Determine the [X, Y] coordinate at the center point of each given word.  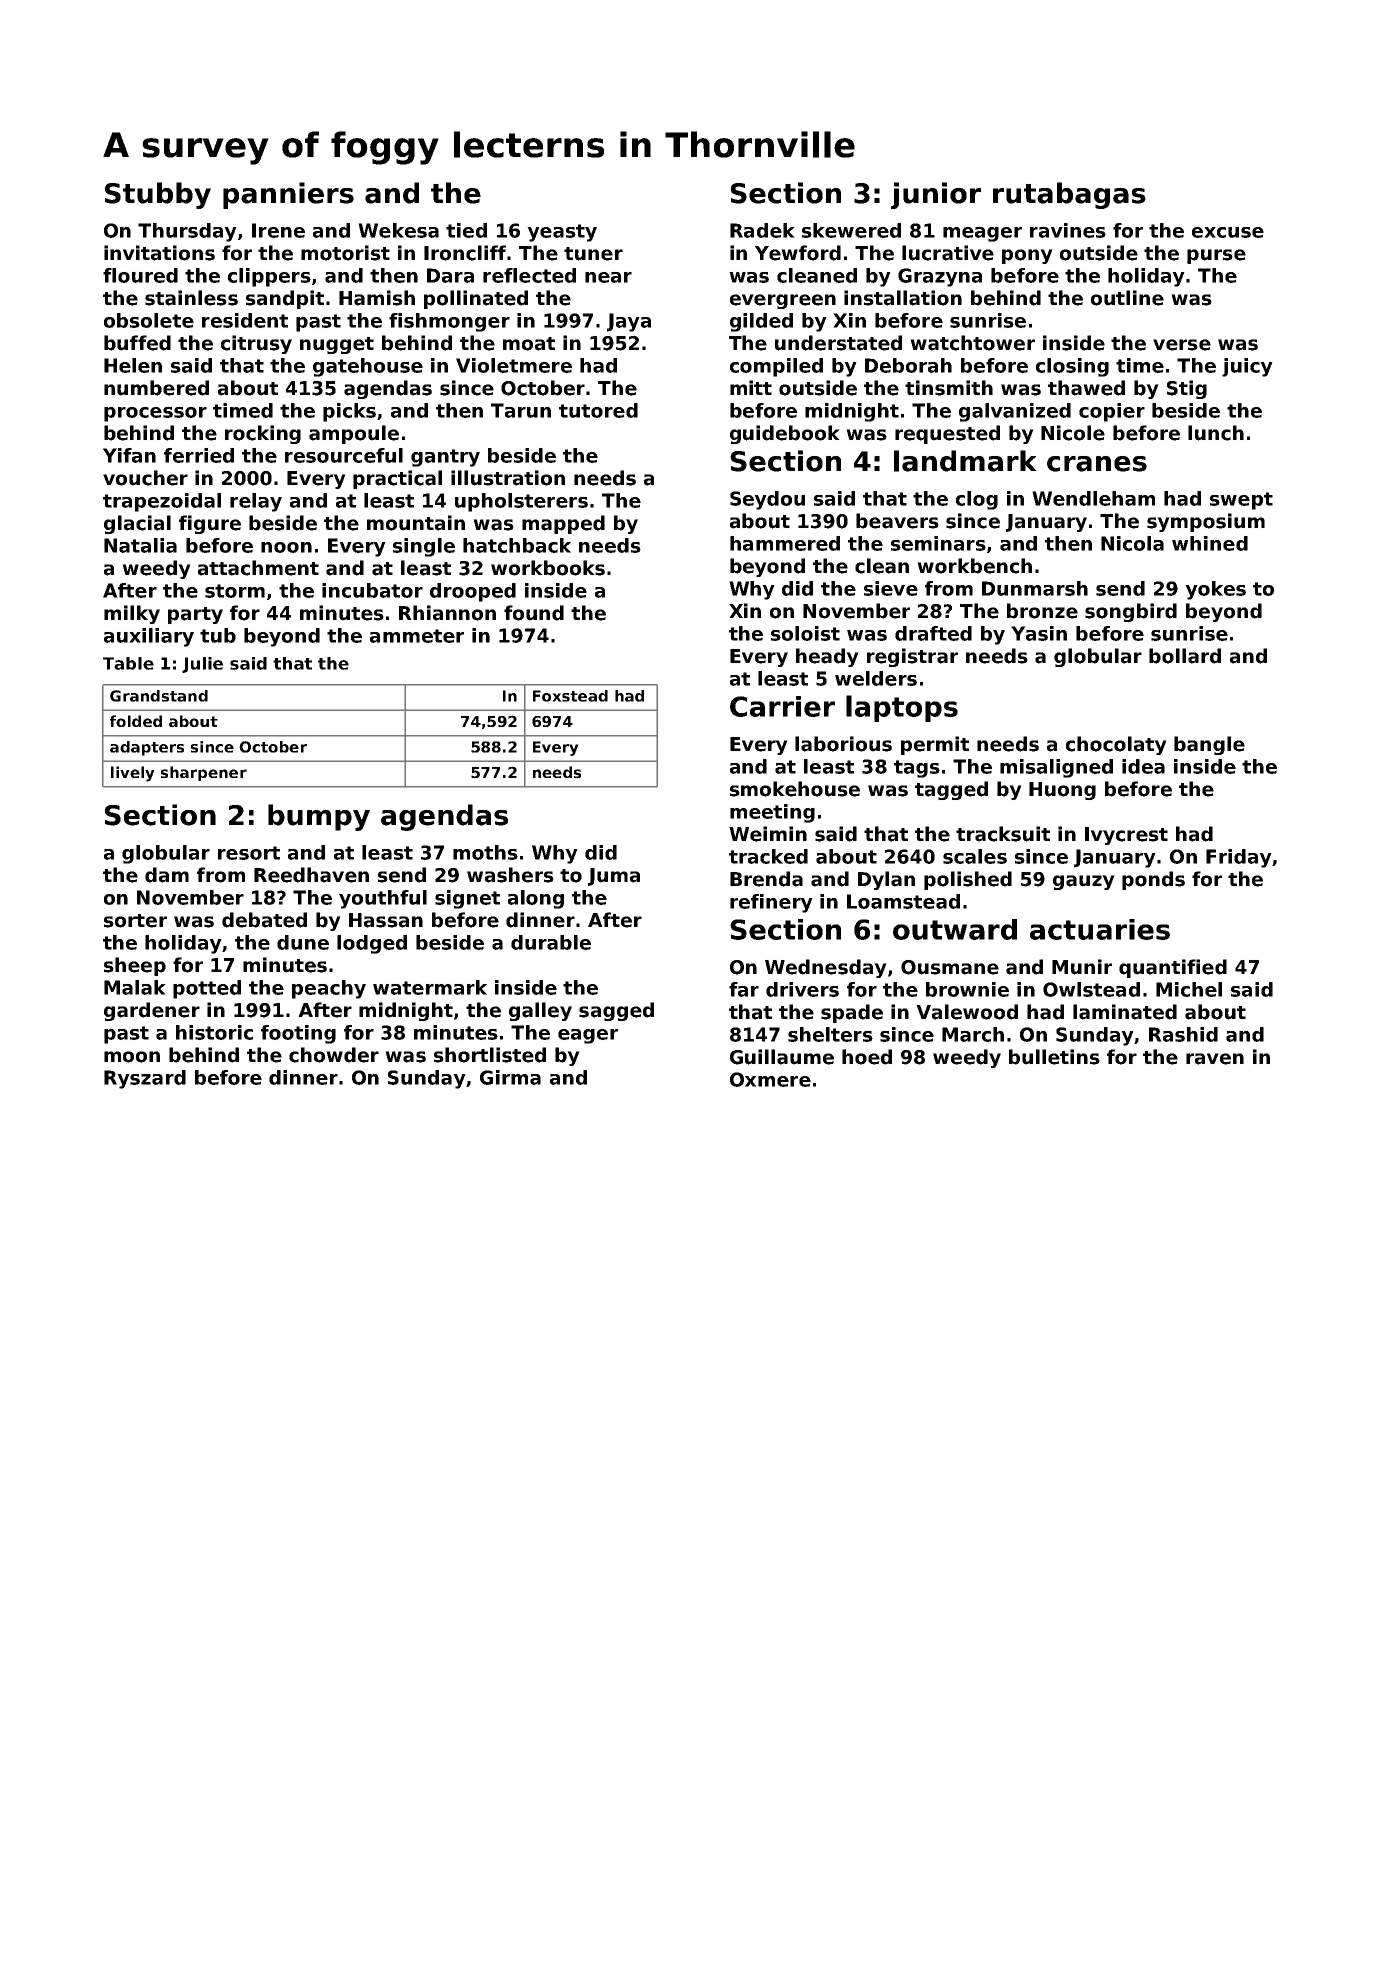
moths [485, 852]
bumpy [319, 817]
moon [132, 1057]
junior [936, 195]
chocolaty [1116, 745]
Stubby [158, 195]
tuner [593, 254]
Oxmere [770, 1079]
